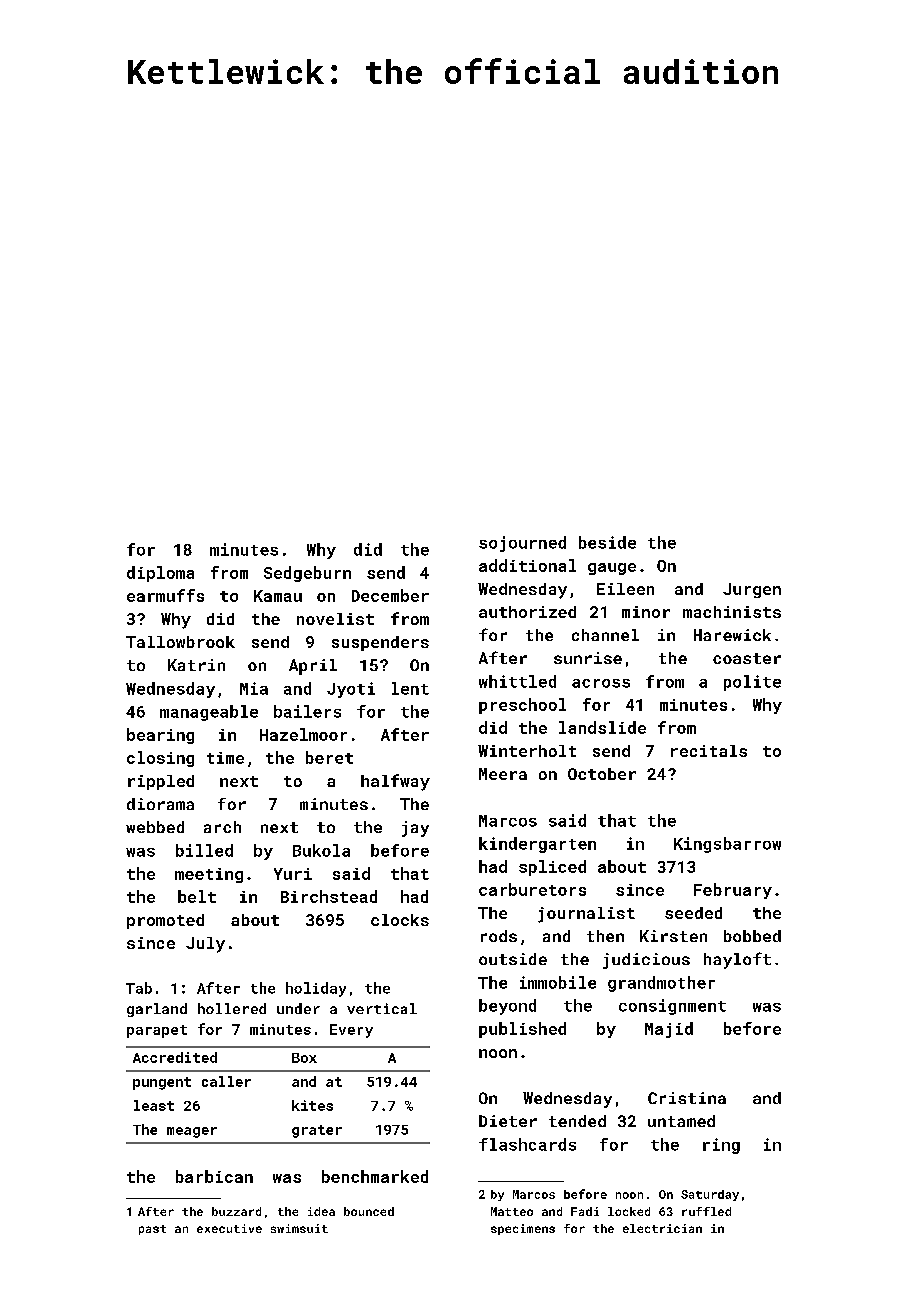 The height and width of the document is (1316, 908). What do you see at coordinates (522, 544) in the document?
I see `sojourned` at bounding box center [522, 544].
